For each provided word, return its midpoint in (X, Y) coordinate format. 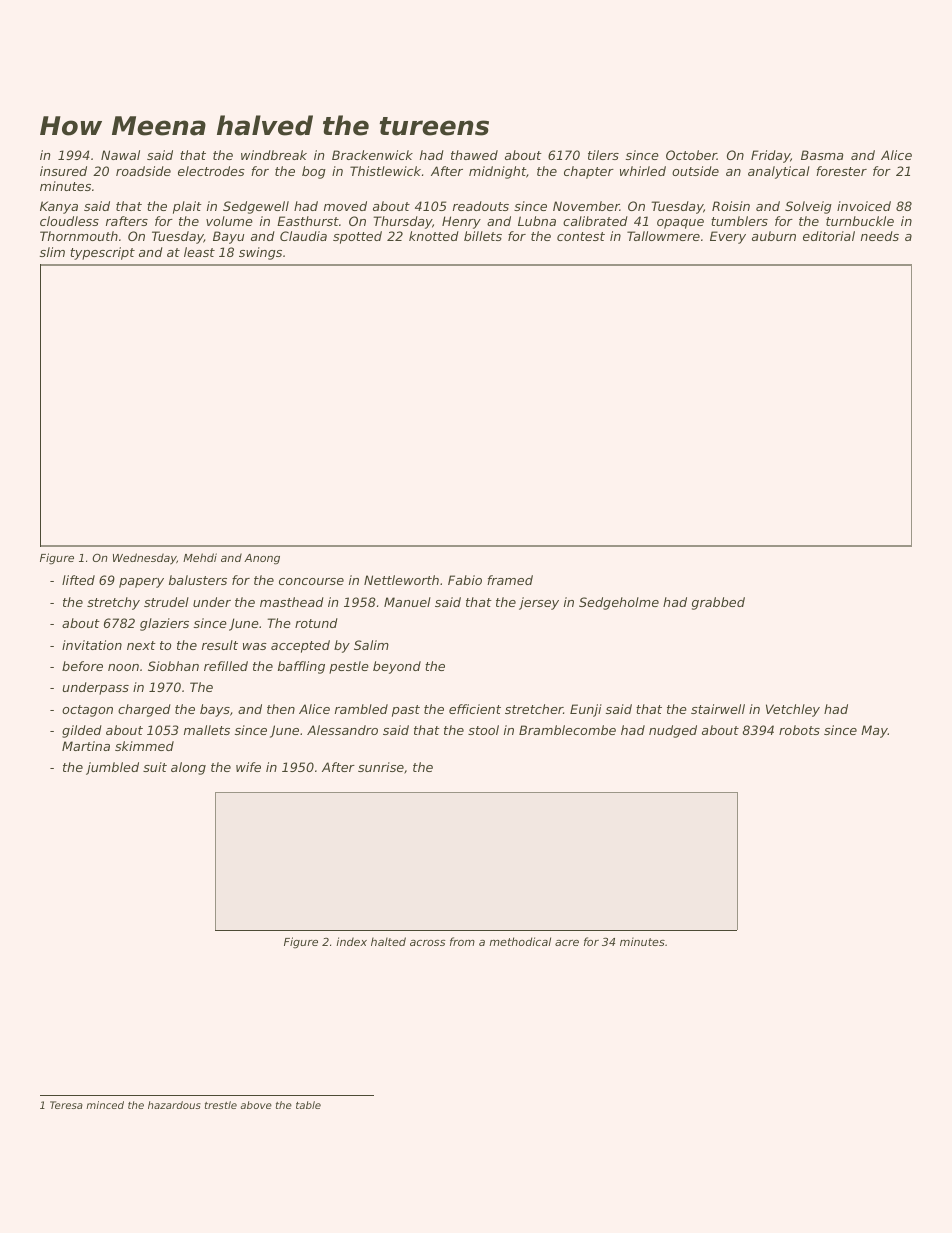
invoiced (864, 206)
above (256, 1105)
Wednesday (145, 559)
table (308, 1105)
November (586, 206)
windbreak (274, 155)
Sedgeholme (619, 603)
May (874, 731)
